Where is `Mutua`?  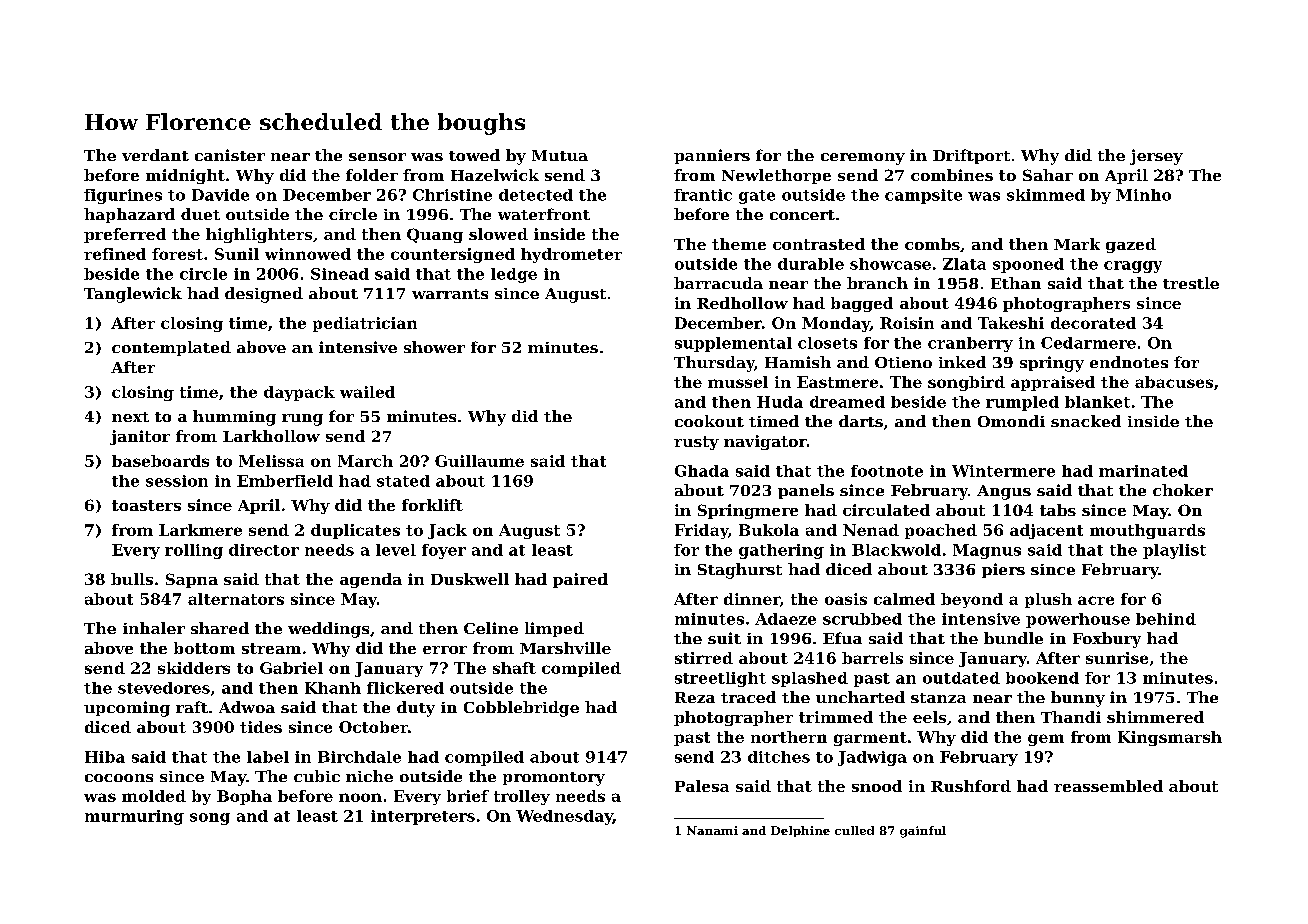 Mutua is located at coordinates (560, 155).
